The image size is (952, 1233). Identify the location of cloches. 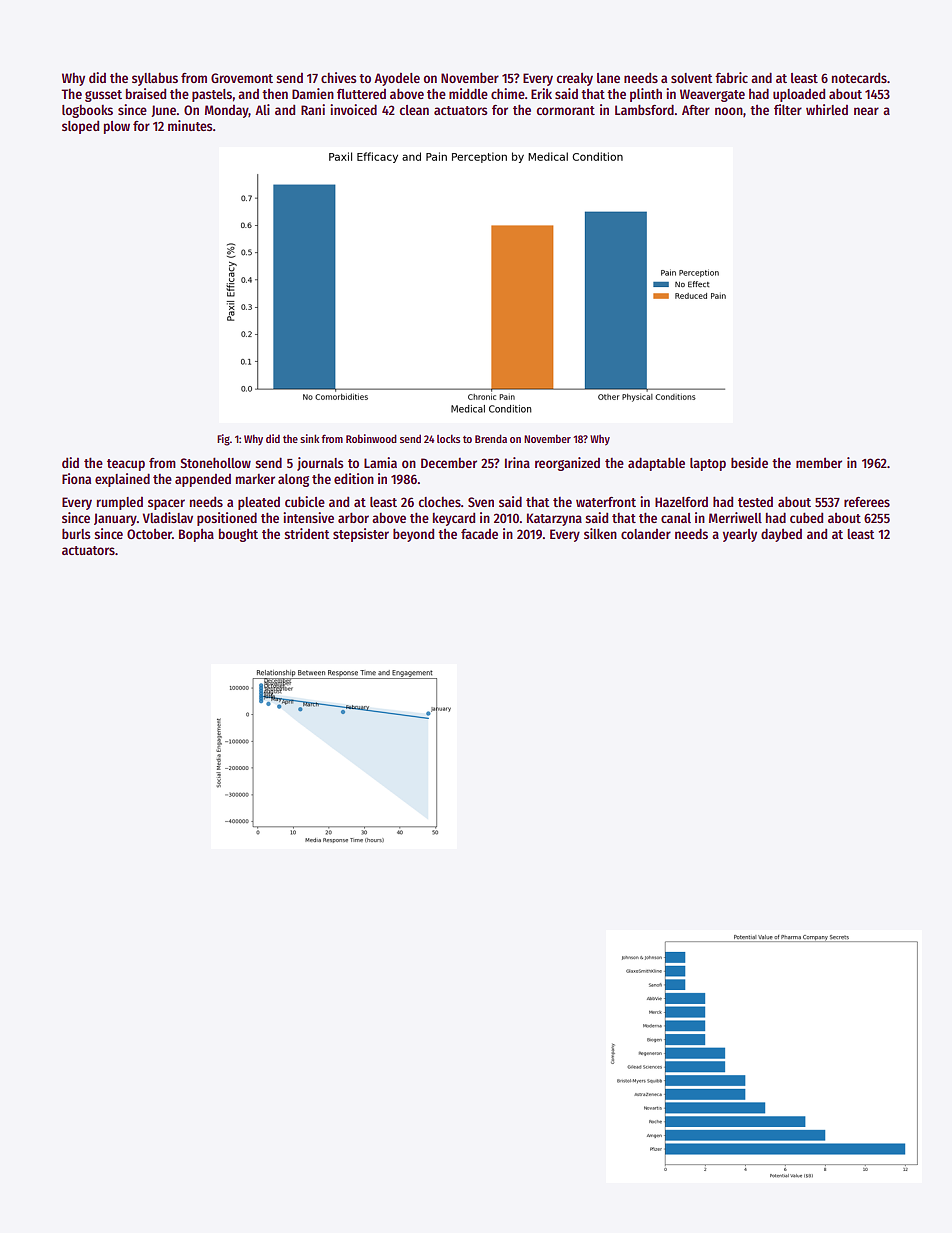
(439, 502).
